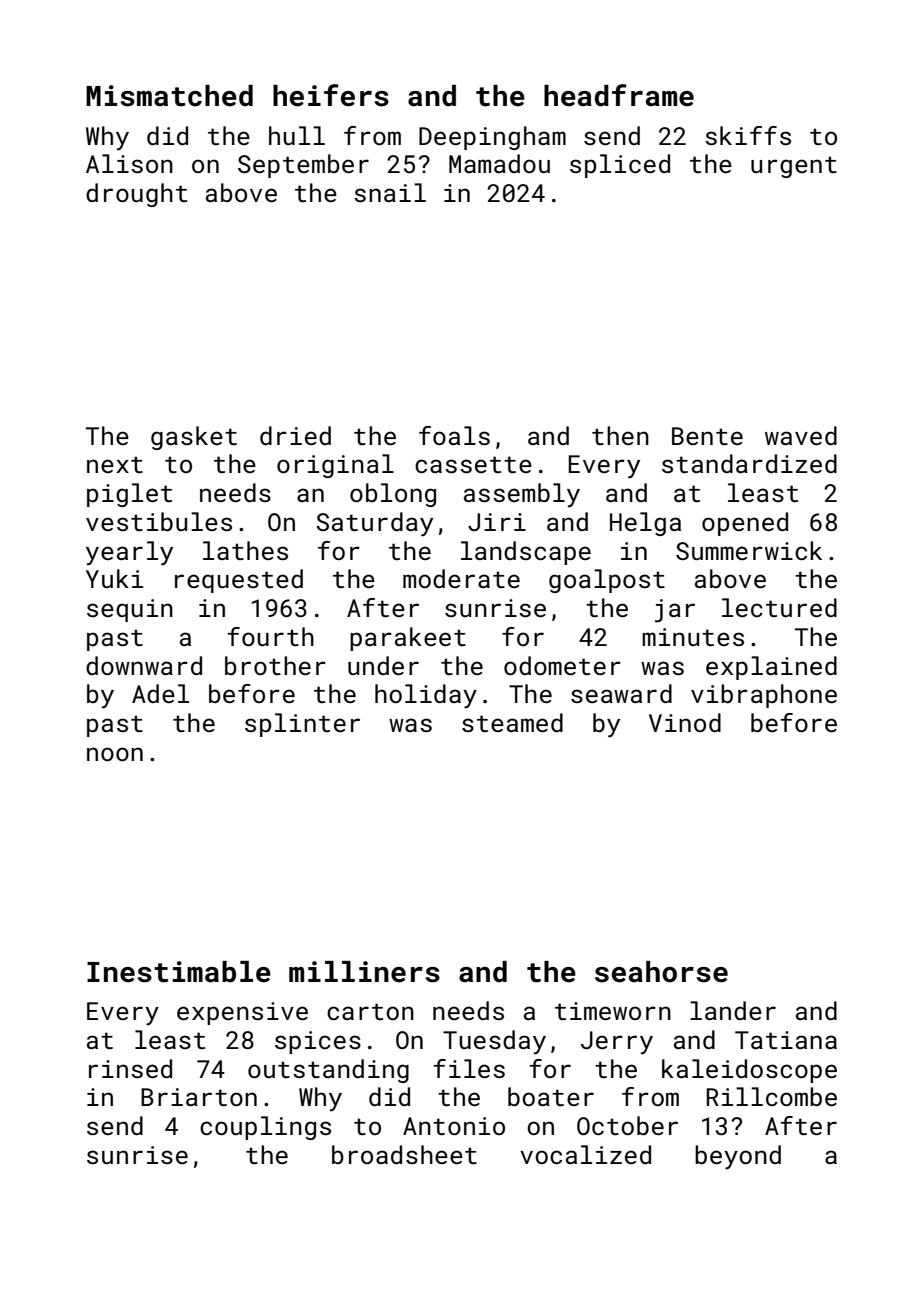 Image resolution: width=924 pixels, height=1311 pixels. Describe the element at coordinates (114, 578) in the document. I see `Yuki` at that location.
